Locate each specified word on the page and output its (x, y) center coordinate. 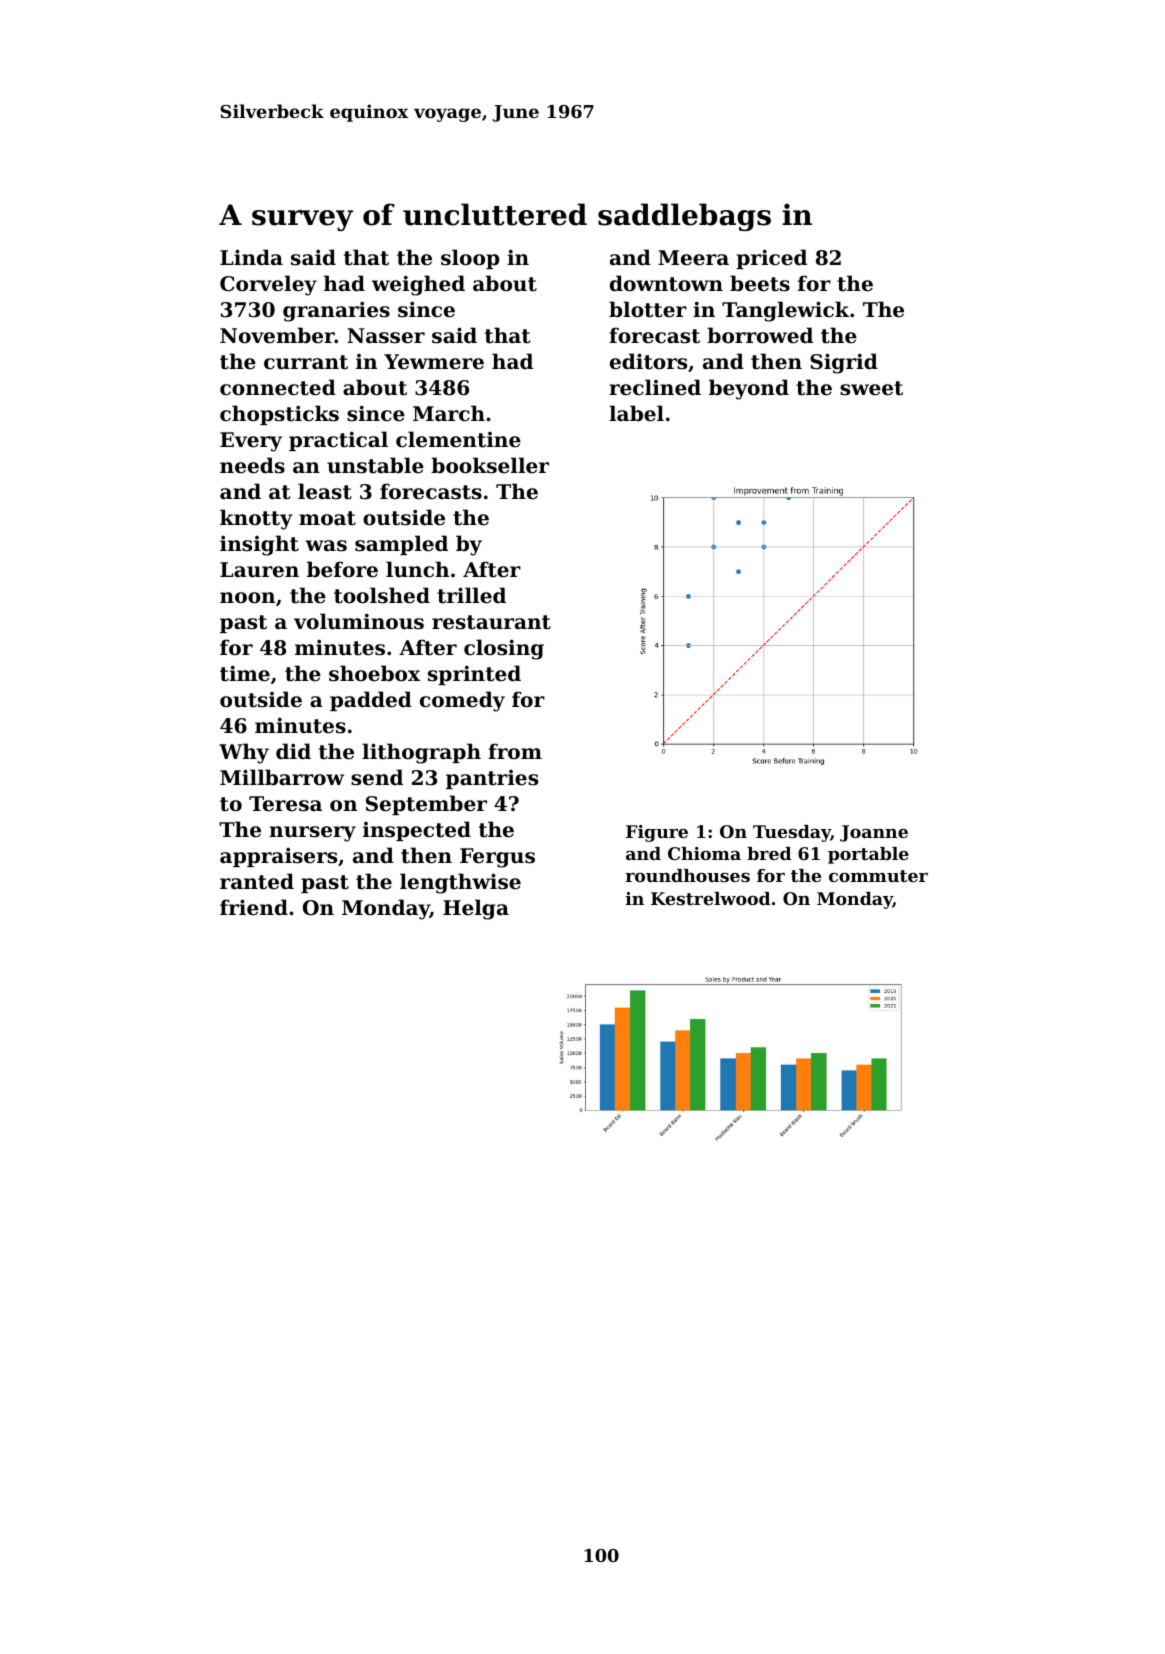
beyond (749, 389)
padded (371, 701)
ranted (257, 881)
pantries (492, 779)
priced (771, 259)
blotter (648, 309)
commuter (878, 876)
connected (278, 387)
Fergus (497, 858)
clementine (458, 439)
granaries (336, 311)
